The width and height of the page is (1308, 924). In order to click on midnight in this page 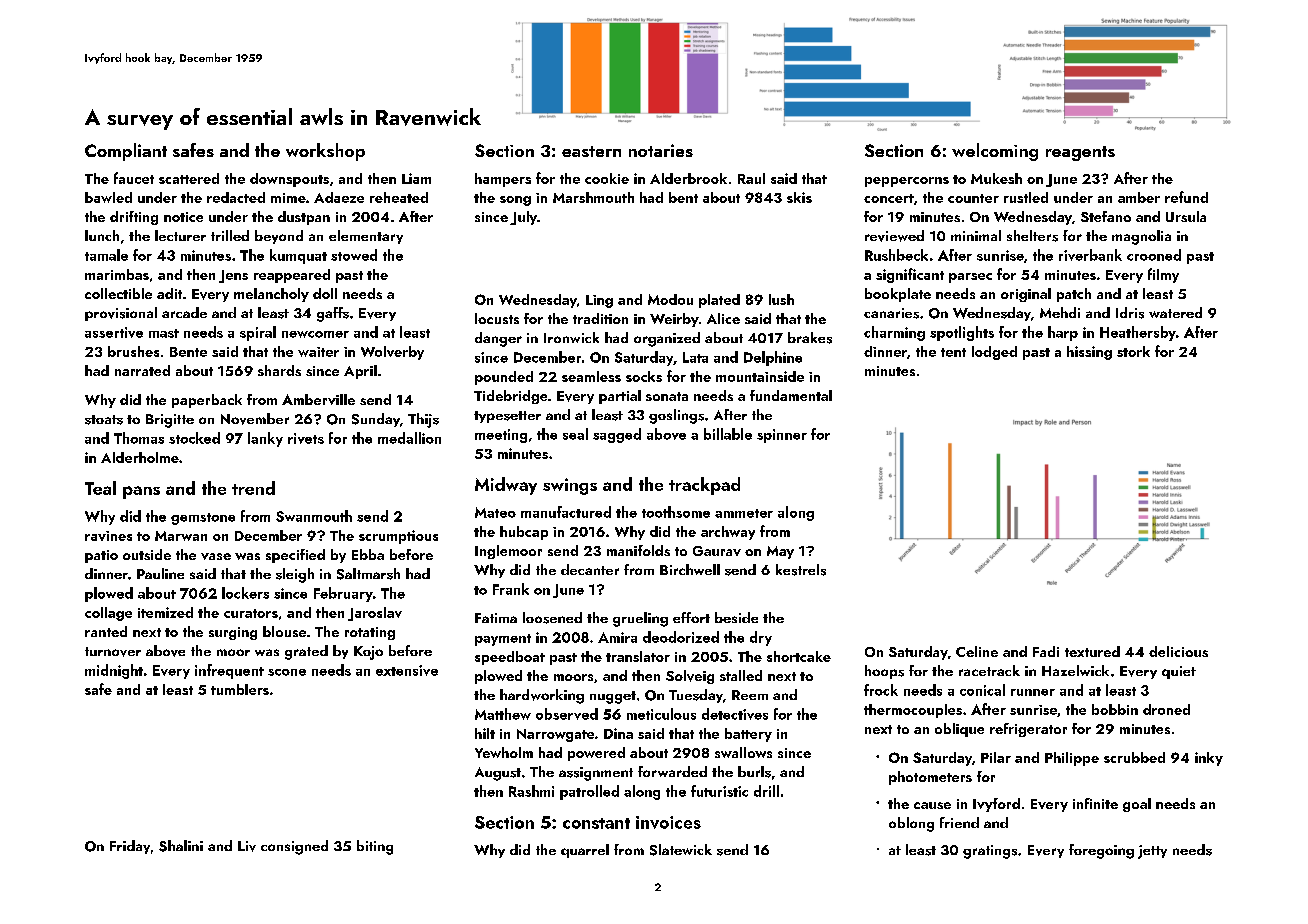, I will do `click(114, 671)`.
